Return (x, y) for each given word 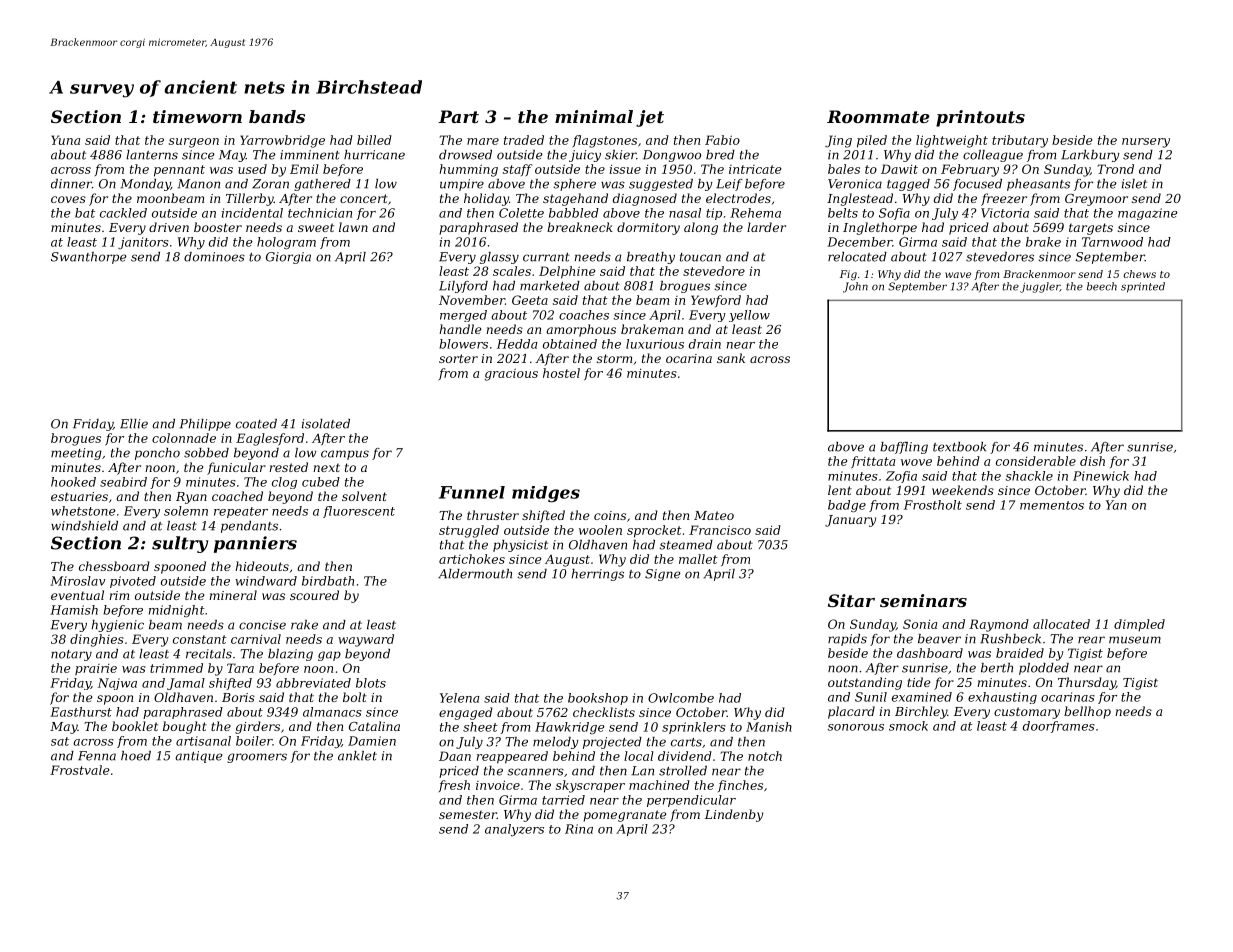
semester (468, 814)
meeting (76, 454)
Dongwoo (672, 156)
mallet (698, 559)
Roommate (878, 116)
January (850, 521)
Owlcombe (681, 698)
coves (68, 199)
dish (1092, 461)
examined (922, 697)
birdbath (328, 581)
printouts (980, 118)
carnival (256, 639)
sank (731, 358)
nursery (1146, 143)
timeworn (197, 116)
